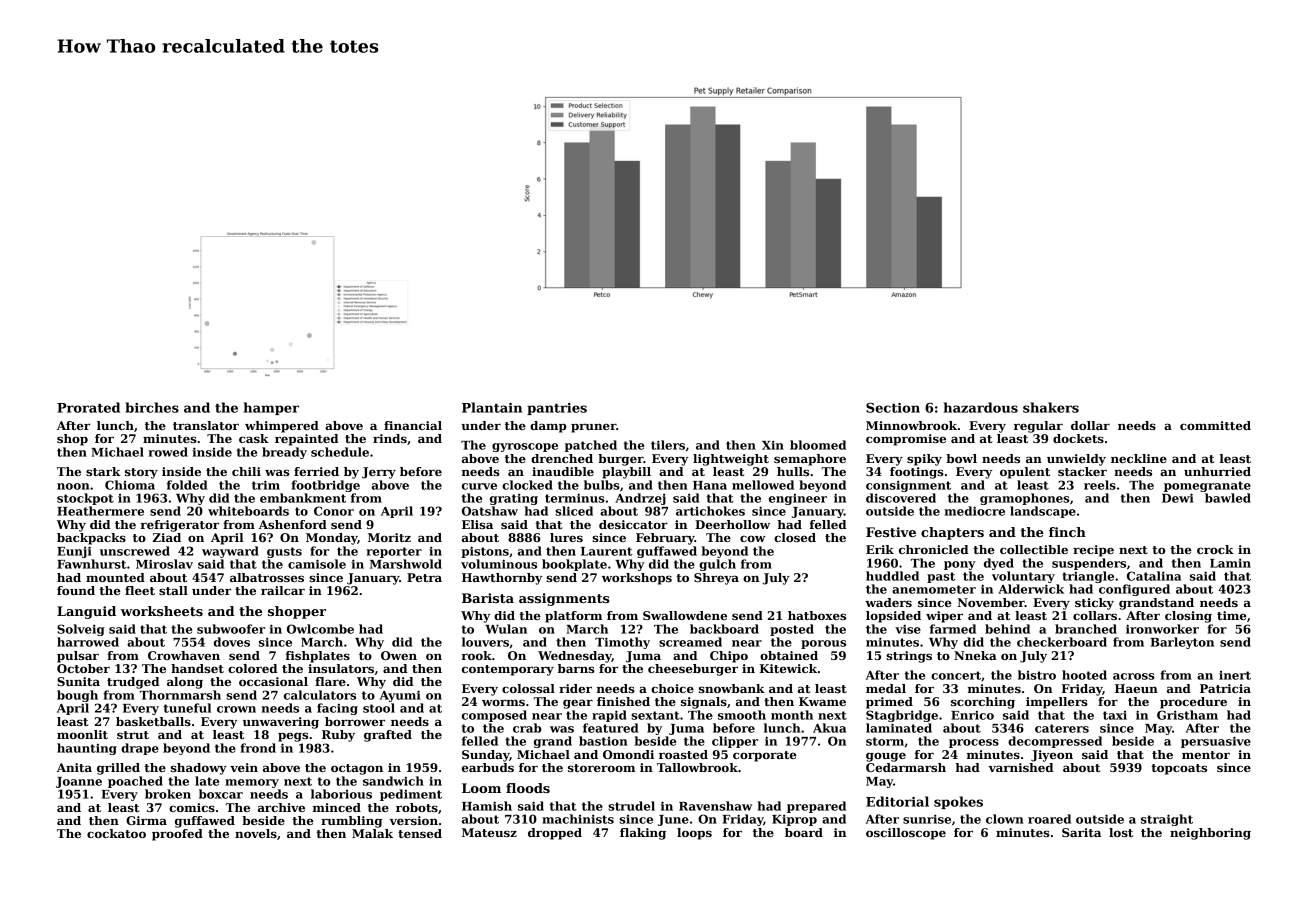  Describe the element at coordinates (716, 806) in the screenshot. I see `Ravenshaw` at that location.
